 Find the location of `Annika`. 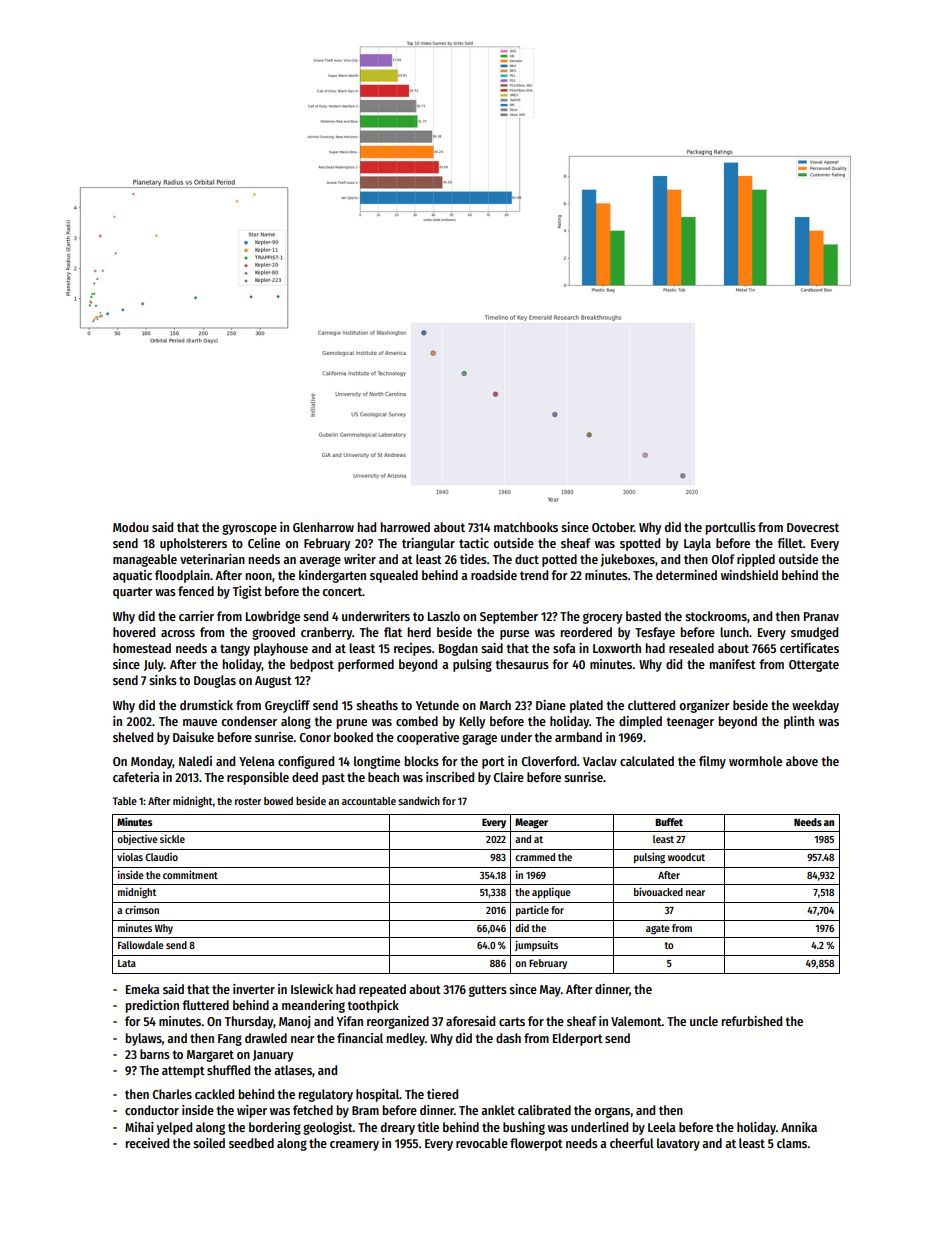

Annika is located at coordinates (799, 1127).
